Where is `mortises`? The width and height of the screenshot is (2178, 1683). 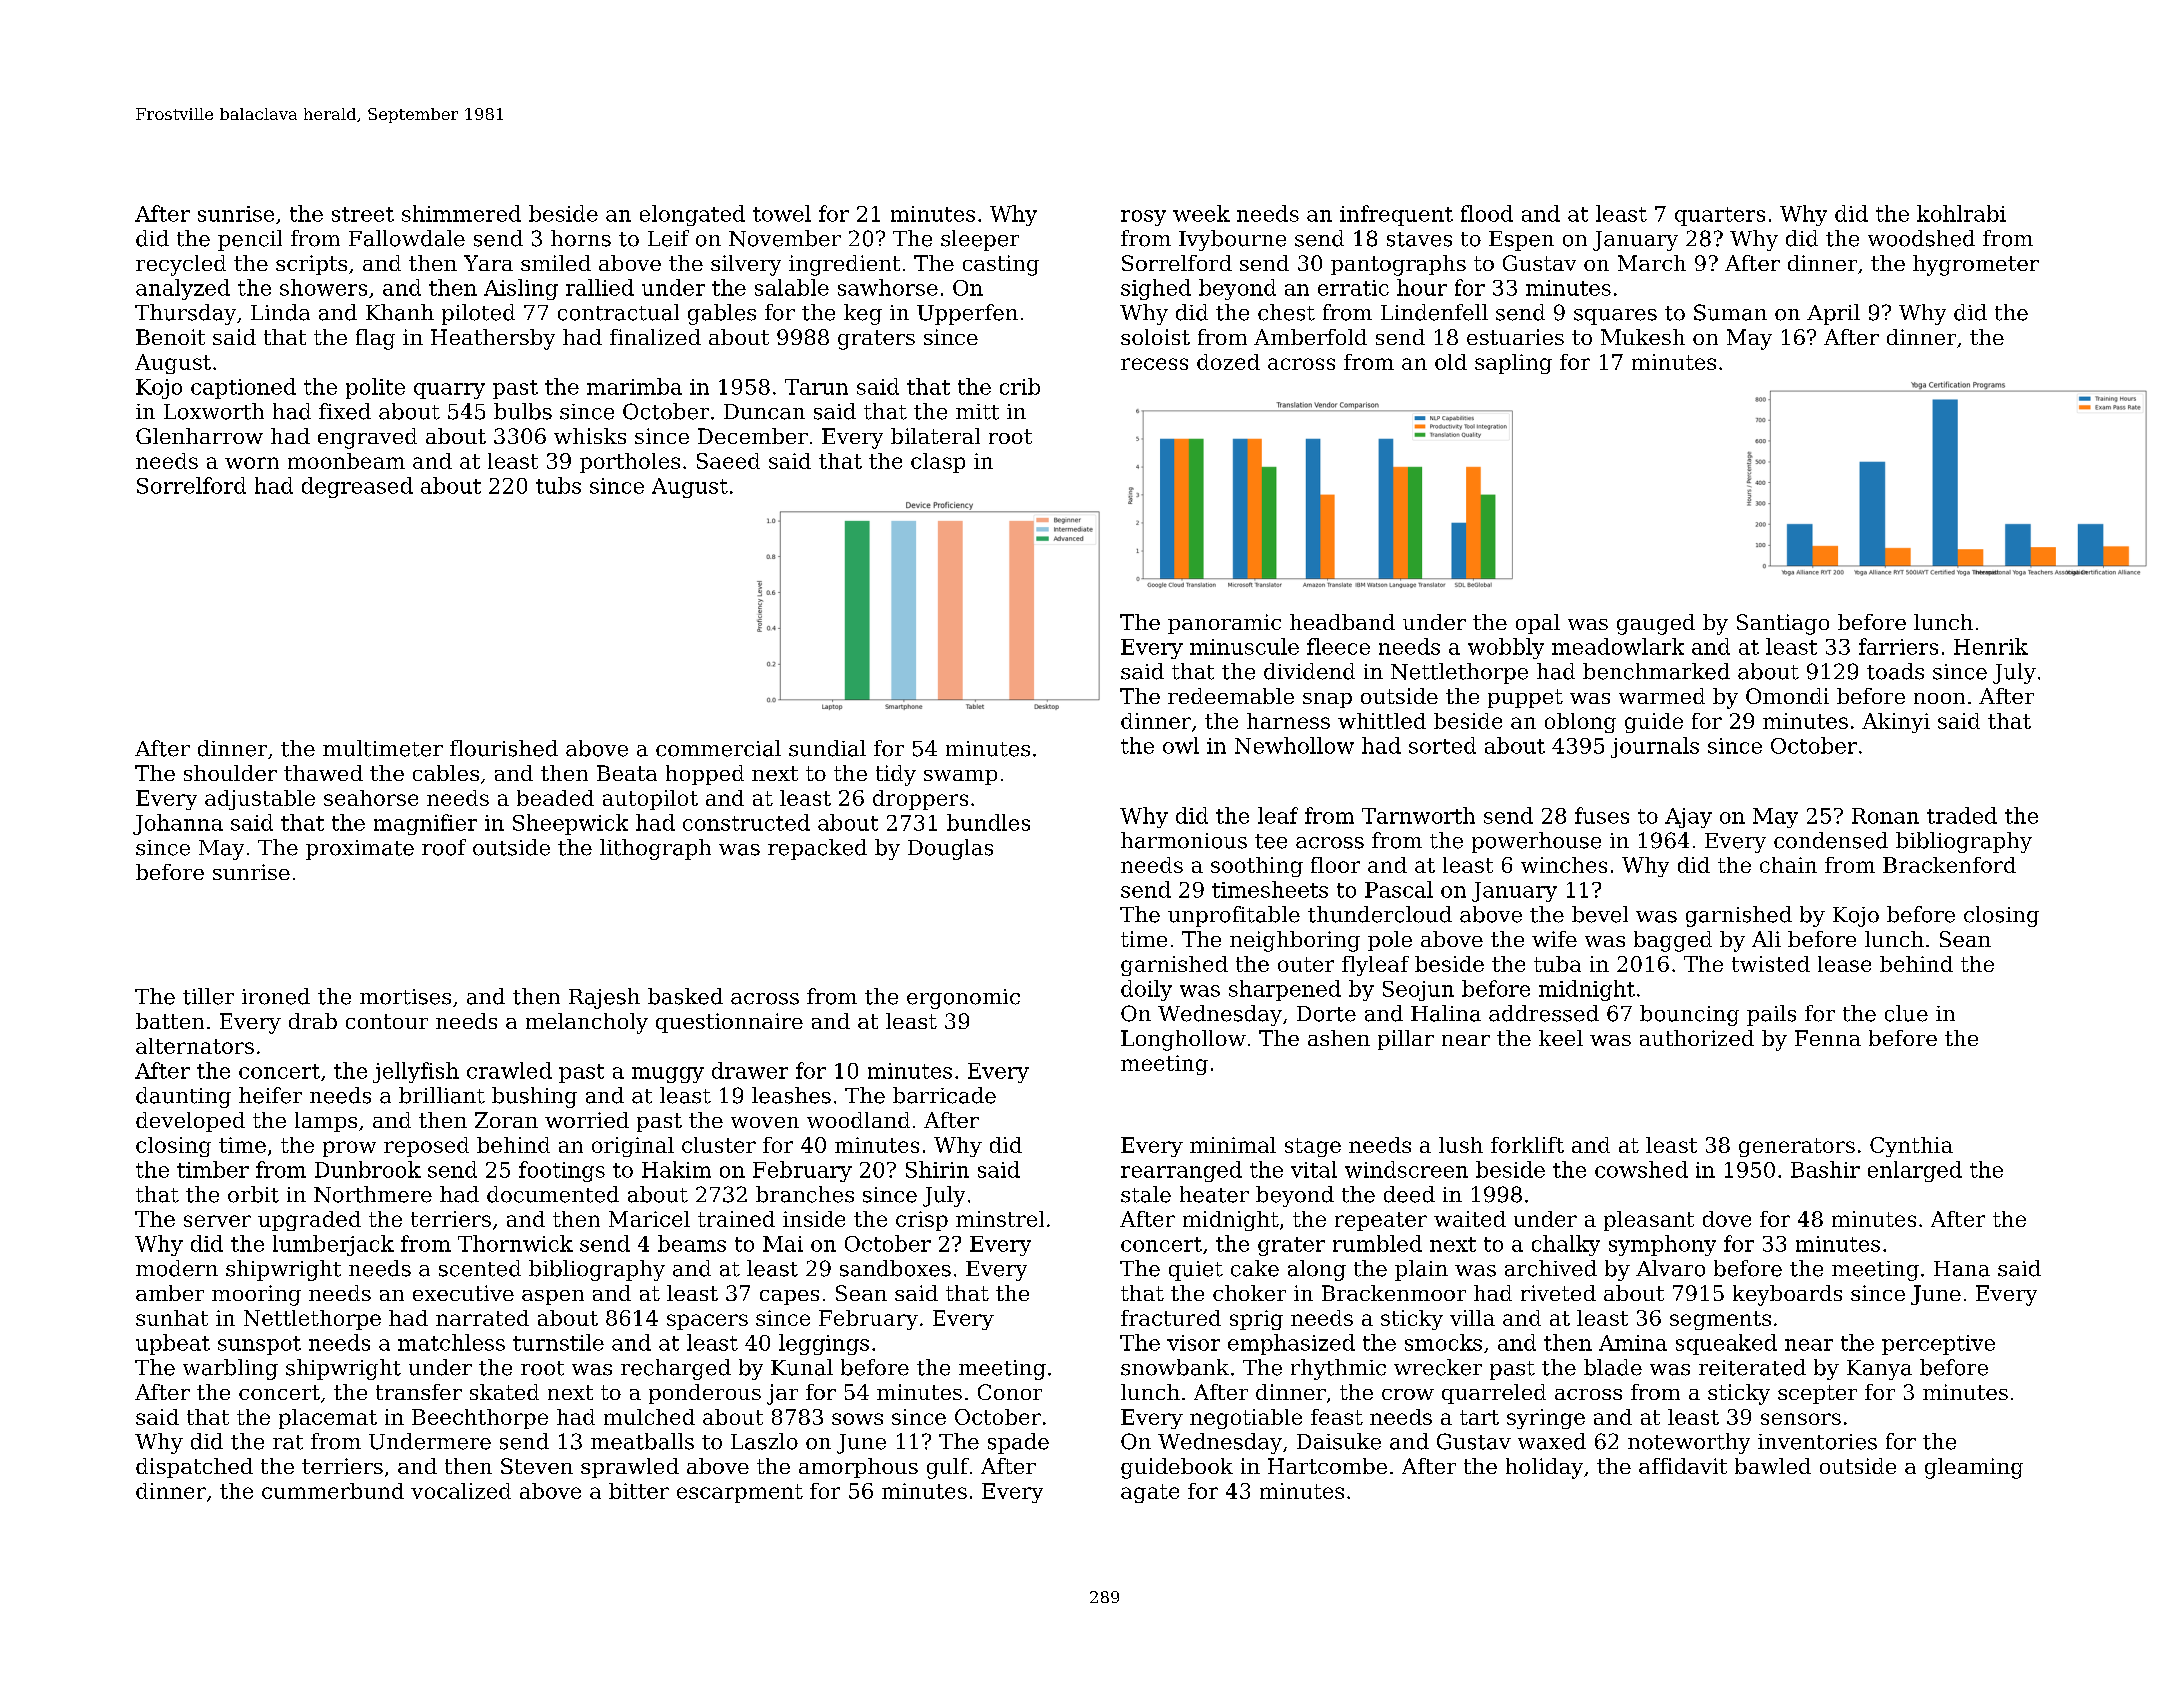 mortises is located at coordinates (405, 997).
